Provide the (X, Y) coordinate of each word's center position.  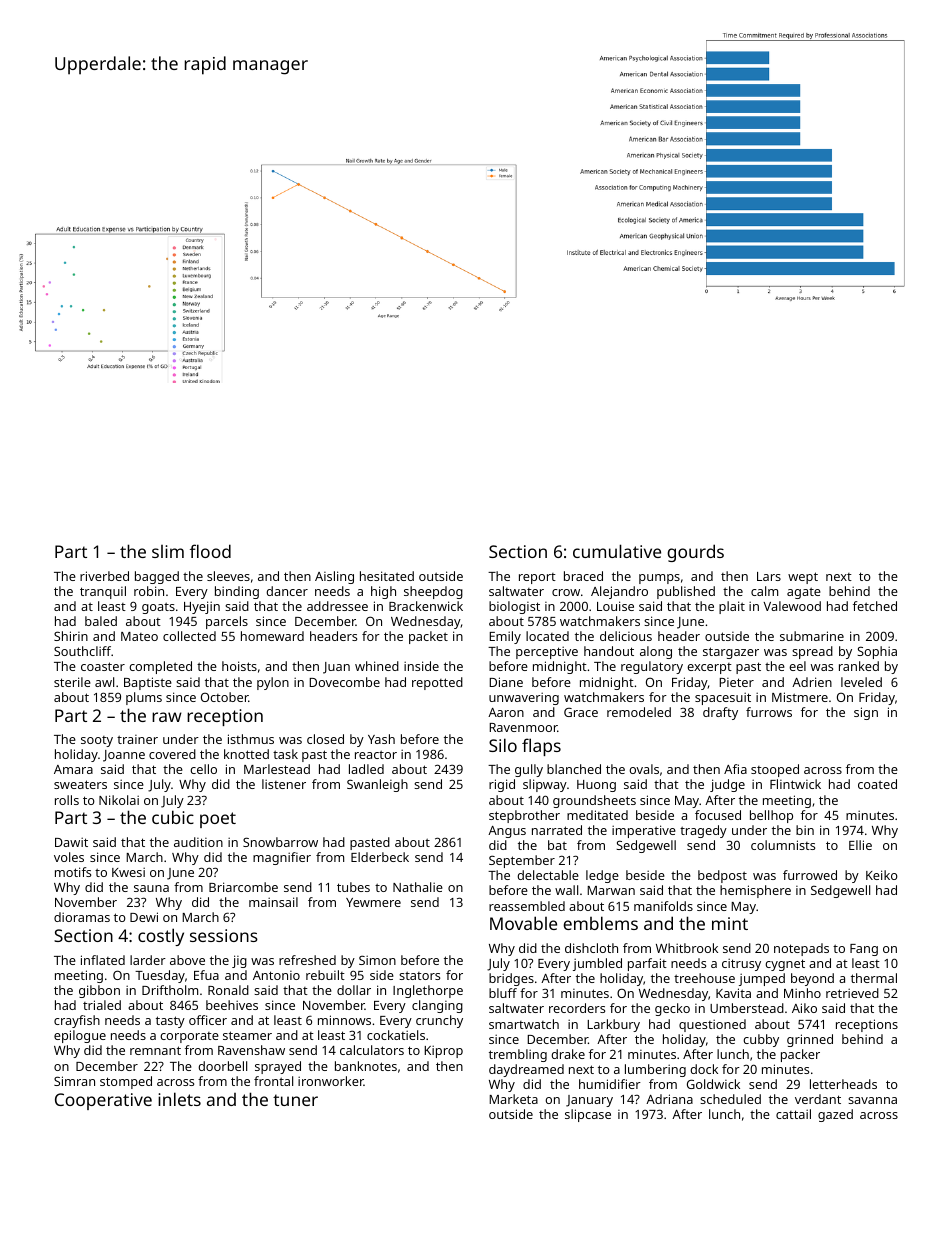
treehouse (704, 978)
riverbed (104, 576)
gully (529, 770)
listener (284, 784)
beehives (232, 1005)
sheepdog (433, 592)
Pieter (736, 682)
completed (160, 667)
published (686, 592)
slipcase (588, 1115)
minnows (344, 1020)
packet (428, 637)
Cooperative (103, 1101)
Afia (735, 769)
